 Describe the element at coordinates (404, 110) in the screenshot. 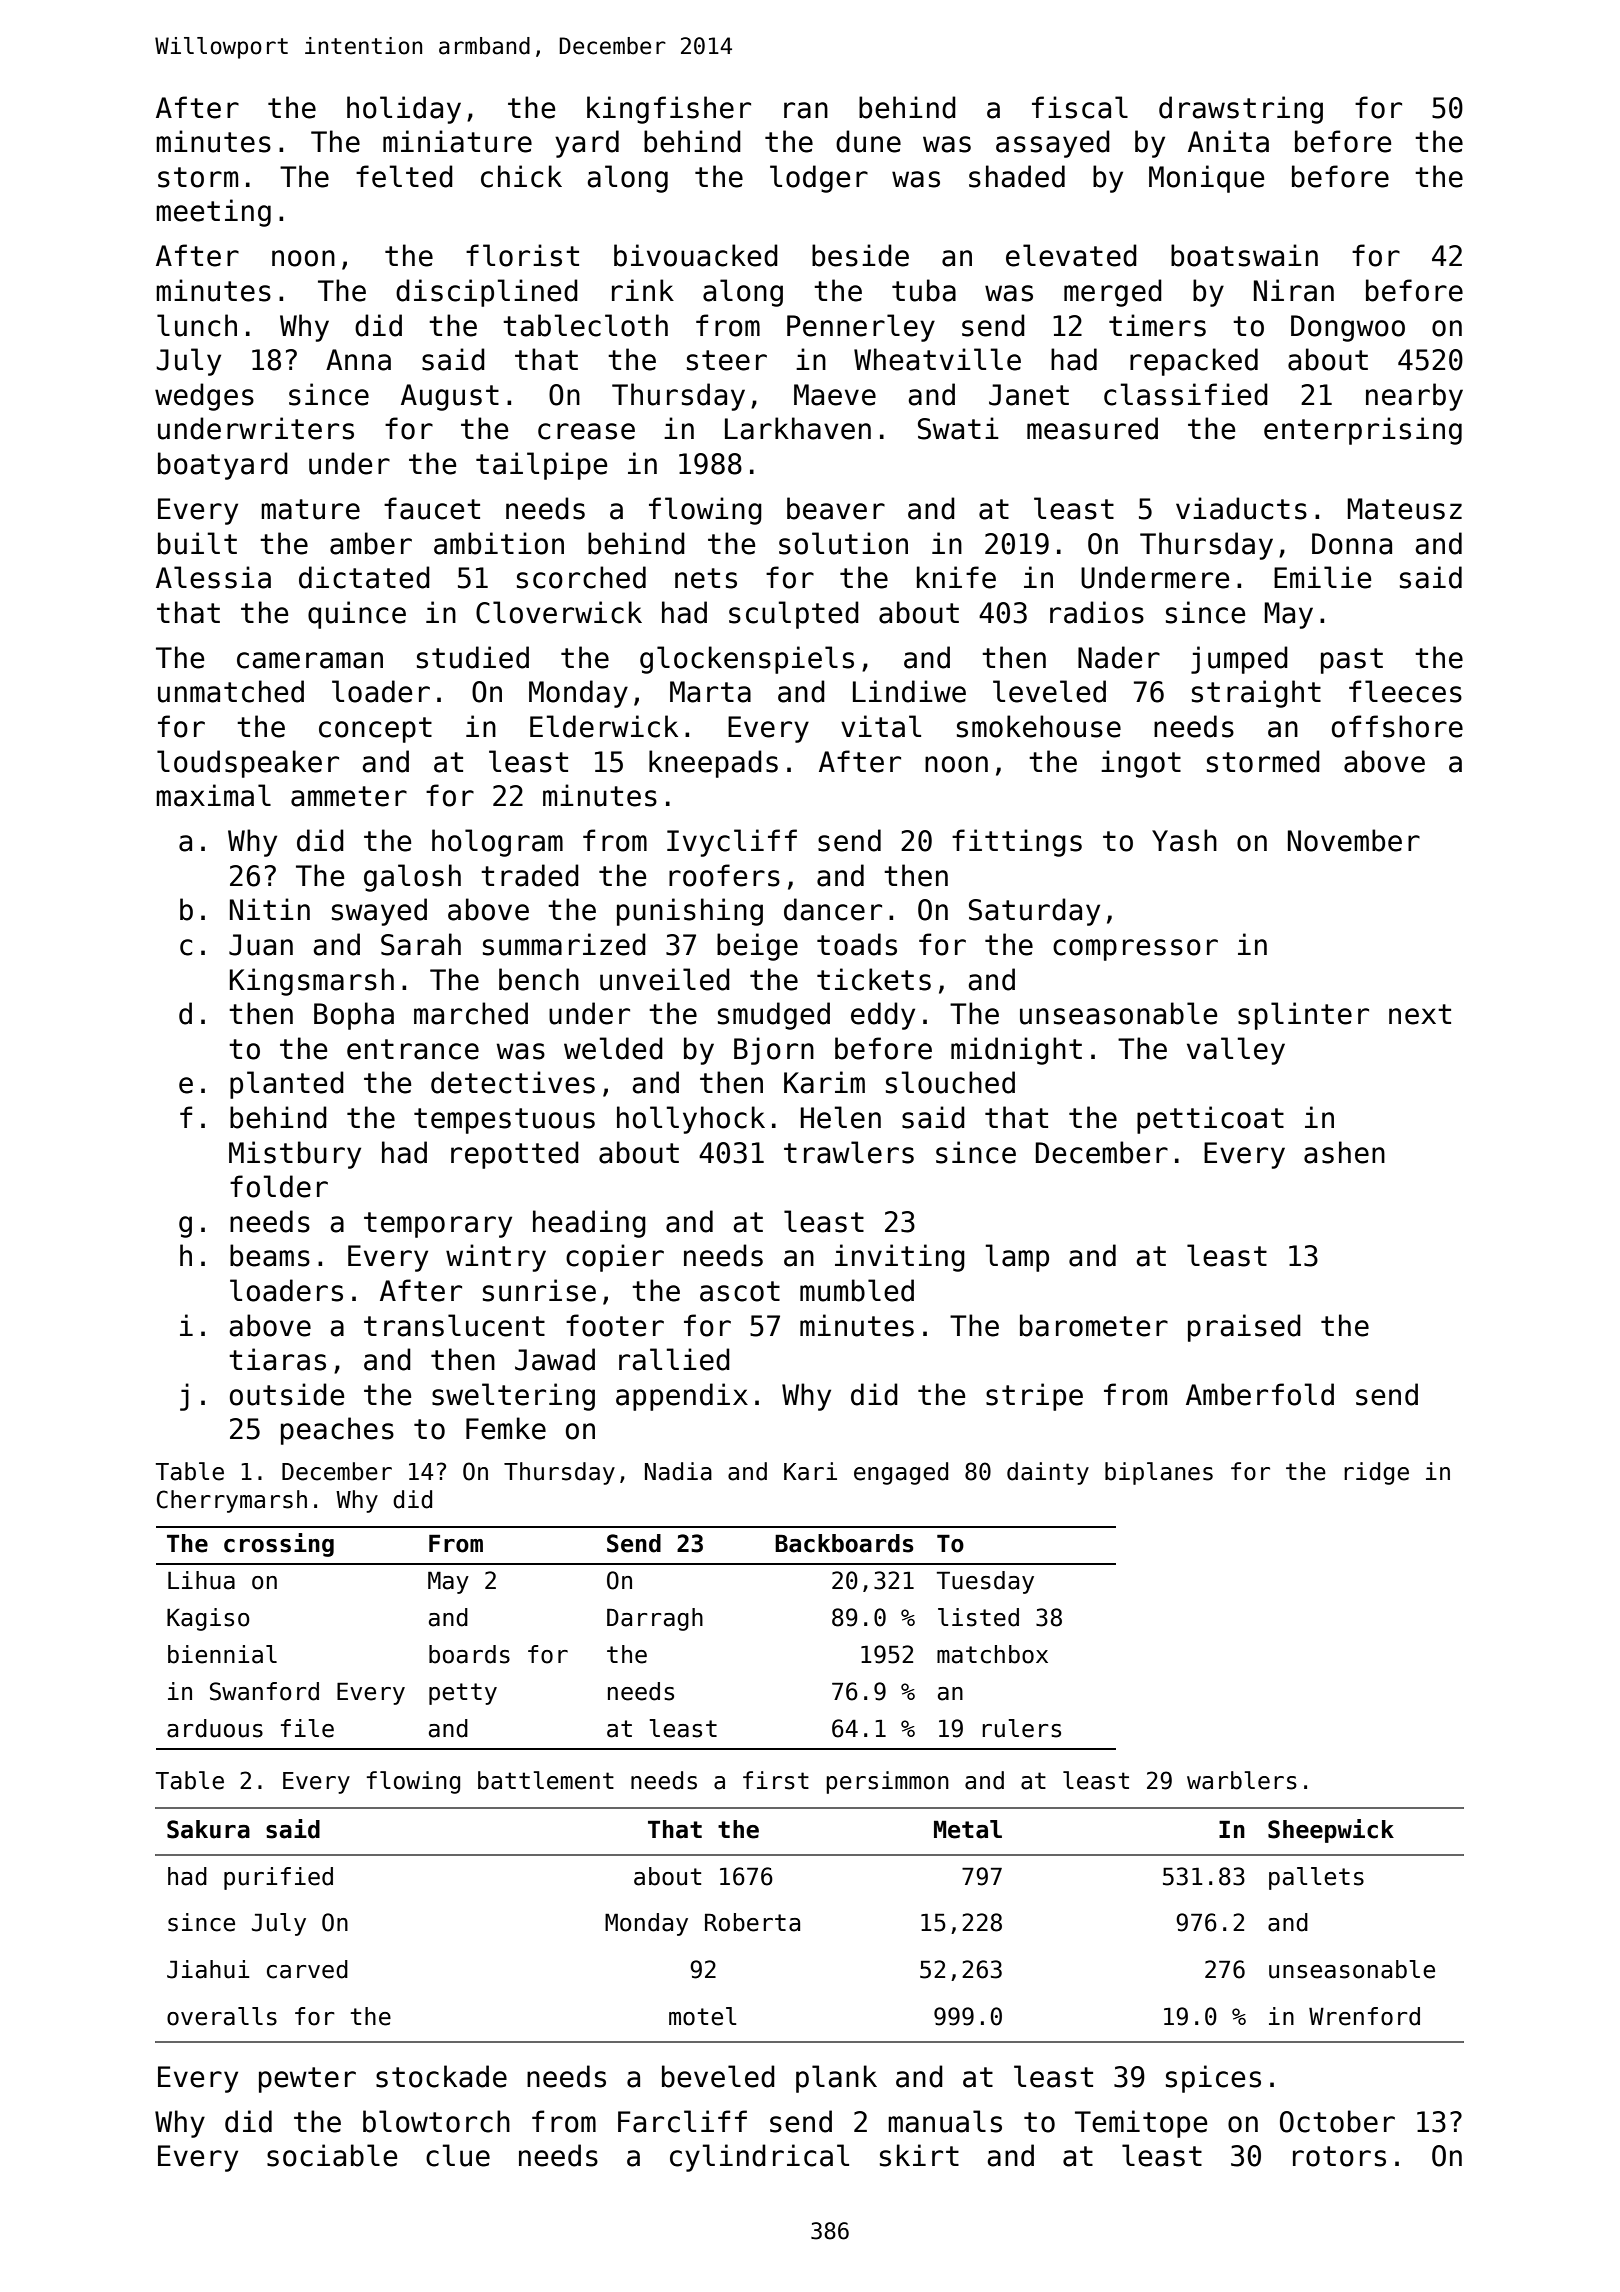

I see `holiday` at that location.
